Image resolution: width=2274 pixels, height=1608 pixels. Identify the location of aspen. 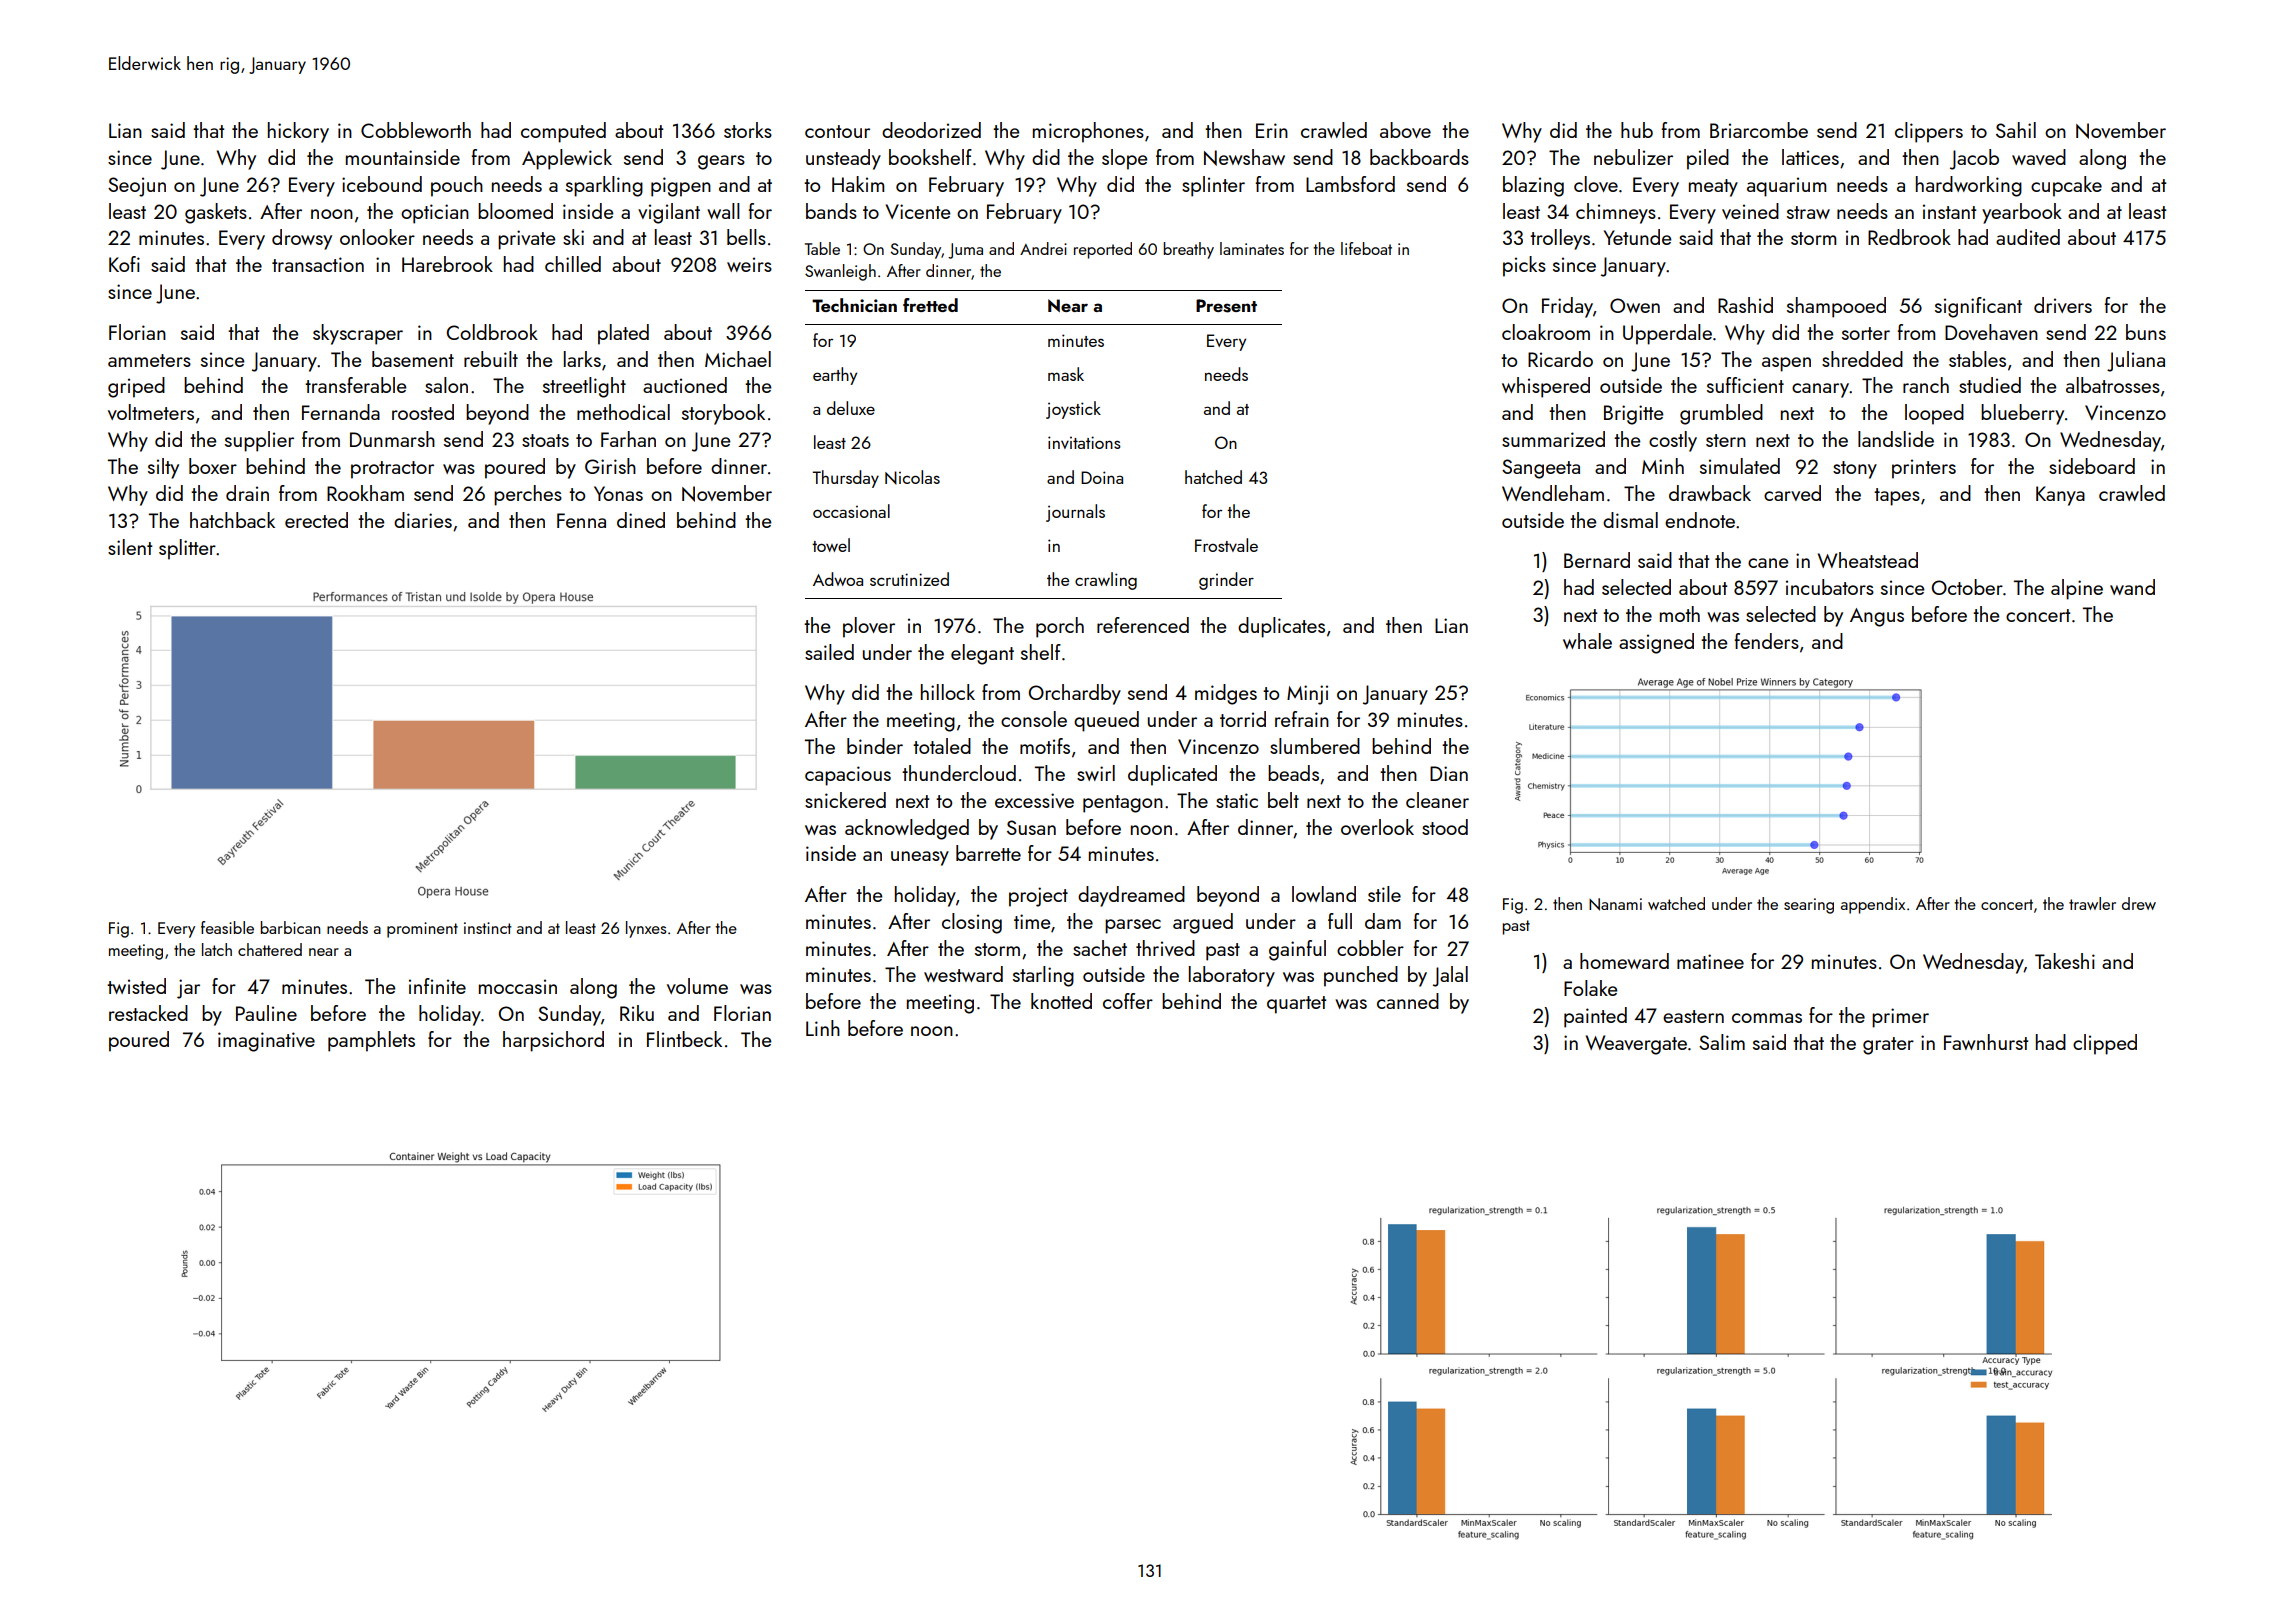
(1786, 364).
